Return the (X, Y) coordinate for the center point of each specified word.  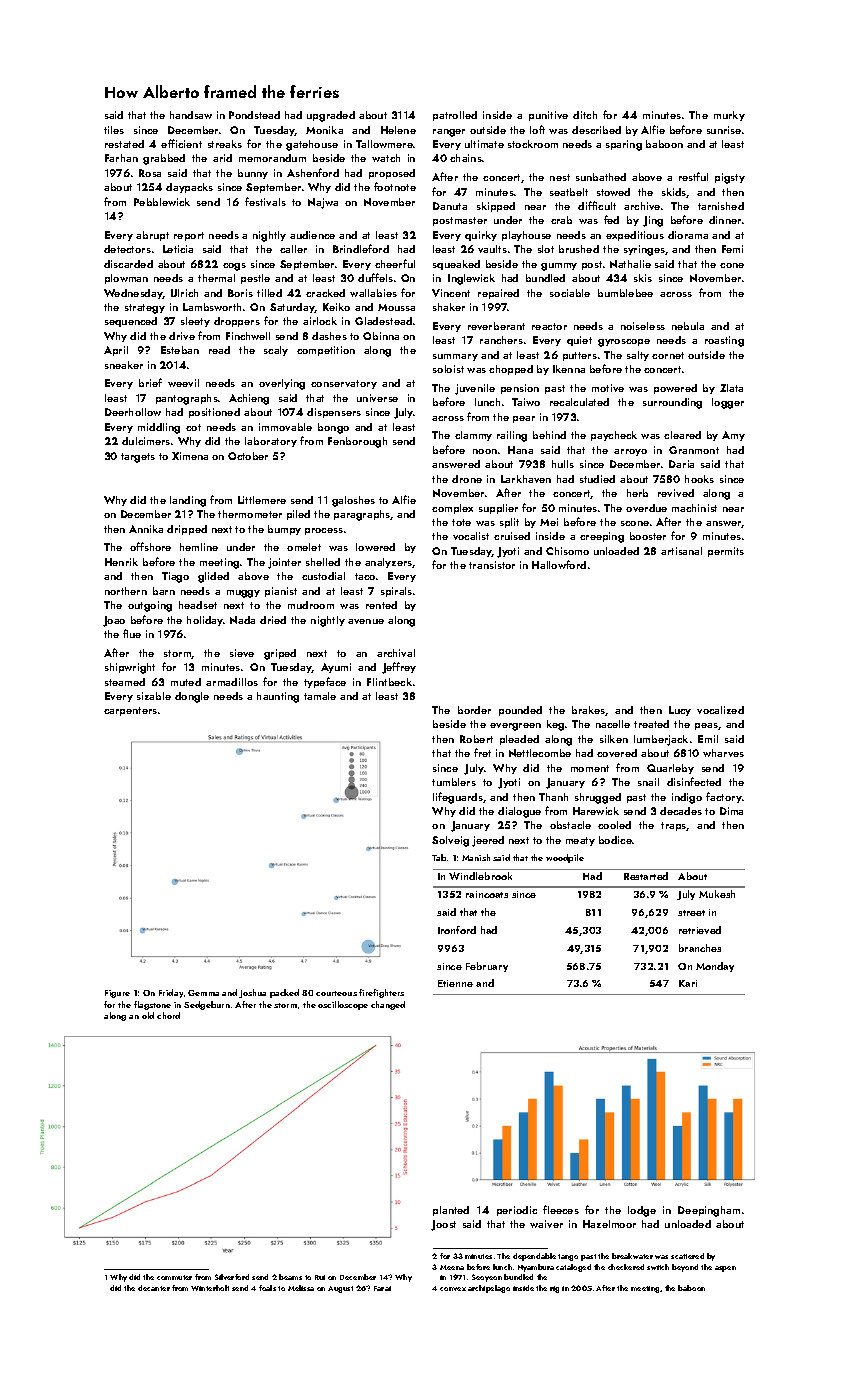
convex (453, 1289)
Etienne (455, 983)
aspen (725, 1269)
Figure (117, 994)
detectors (127, 249)
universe (377, 398)
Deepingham (709, 1211)
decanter (154, 1288)
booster (648, 536)
